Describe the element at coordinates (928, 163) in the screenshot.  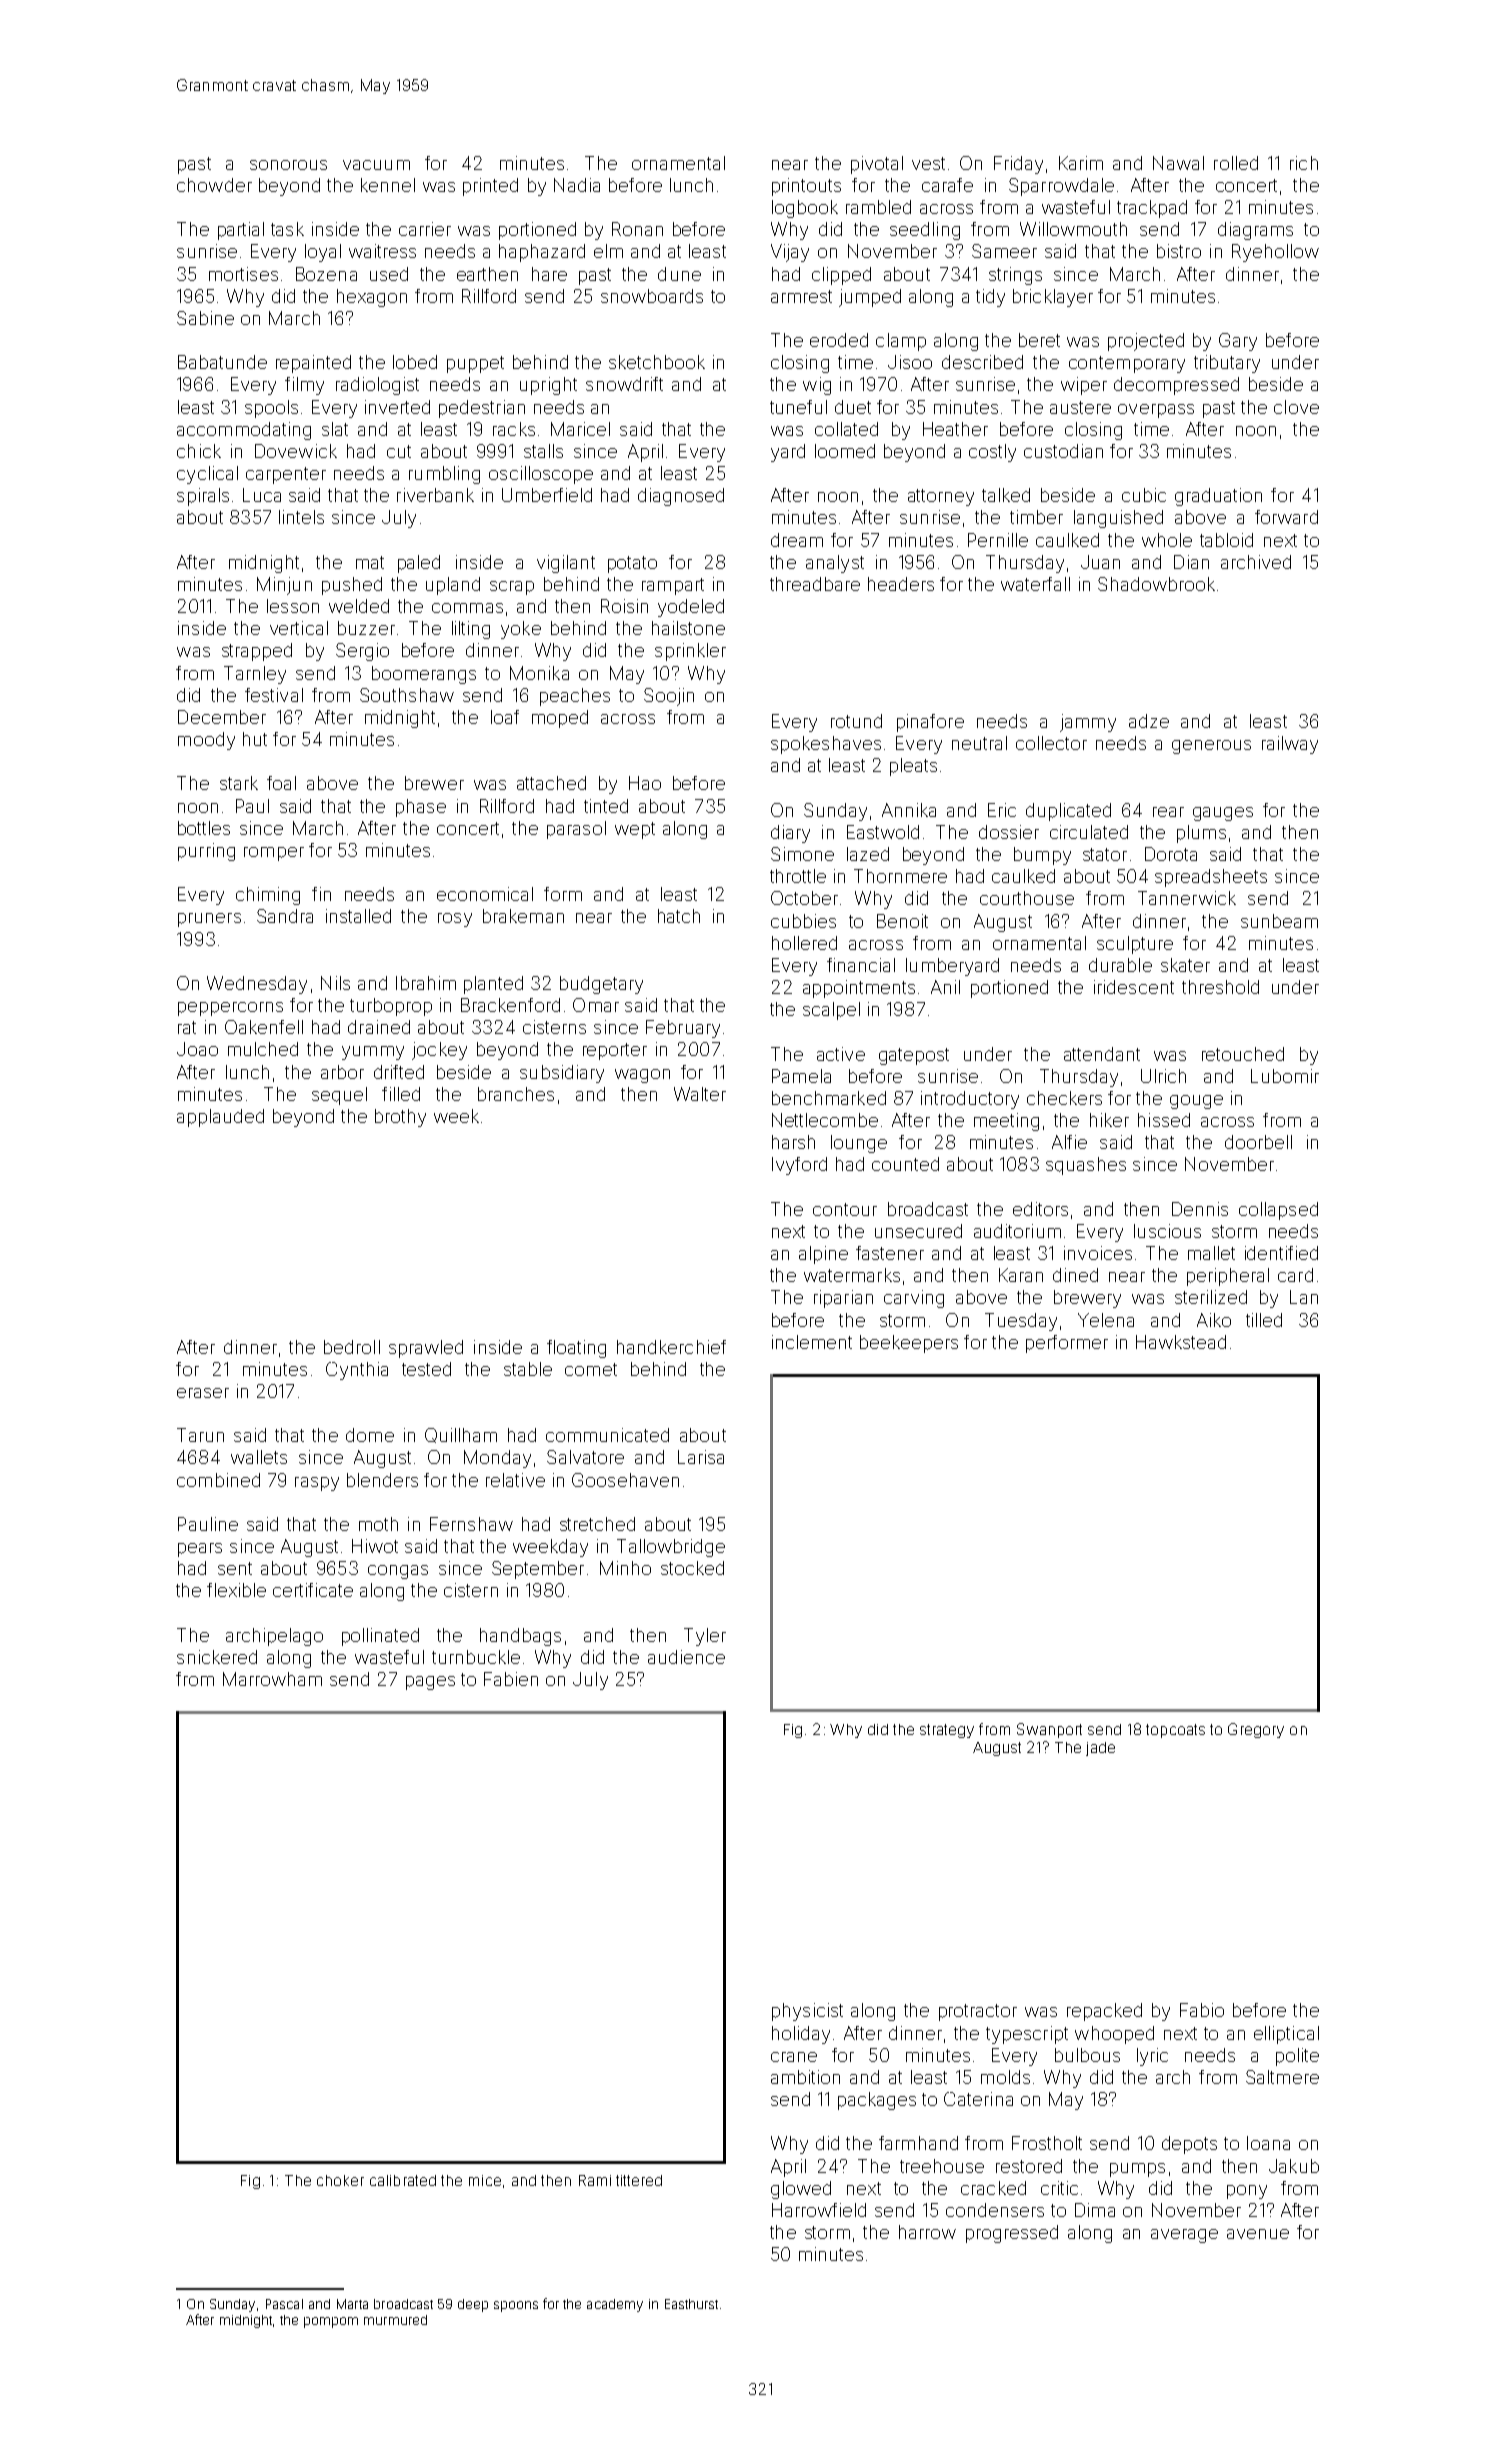
I see `vest` at that location.
